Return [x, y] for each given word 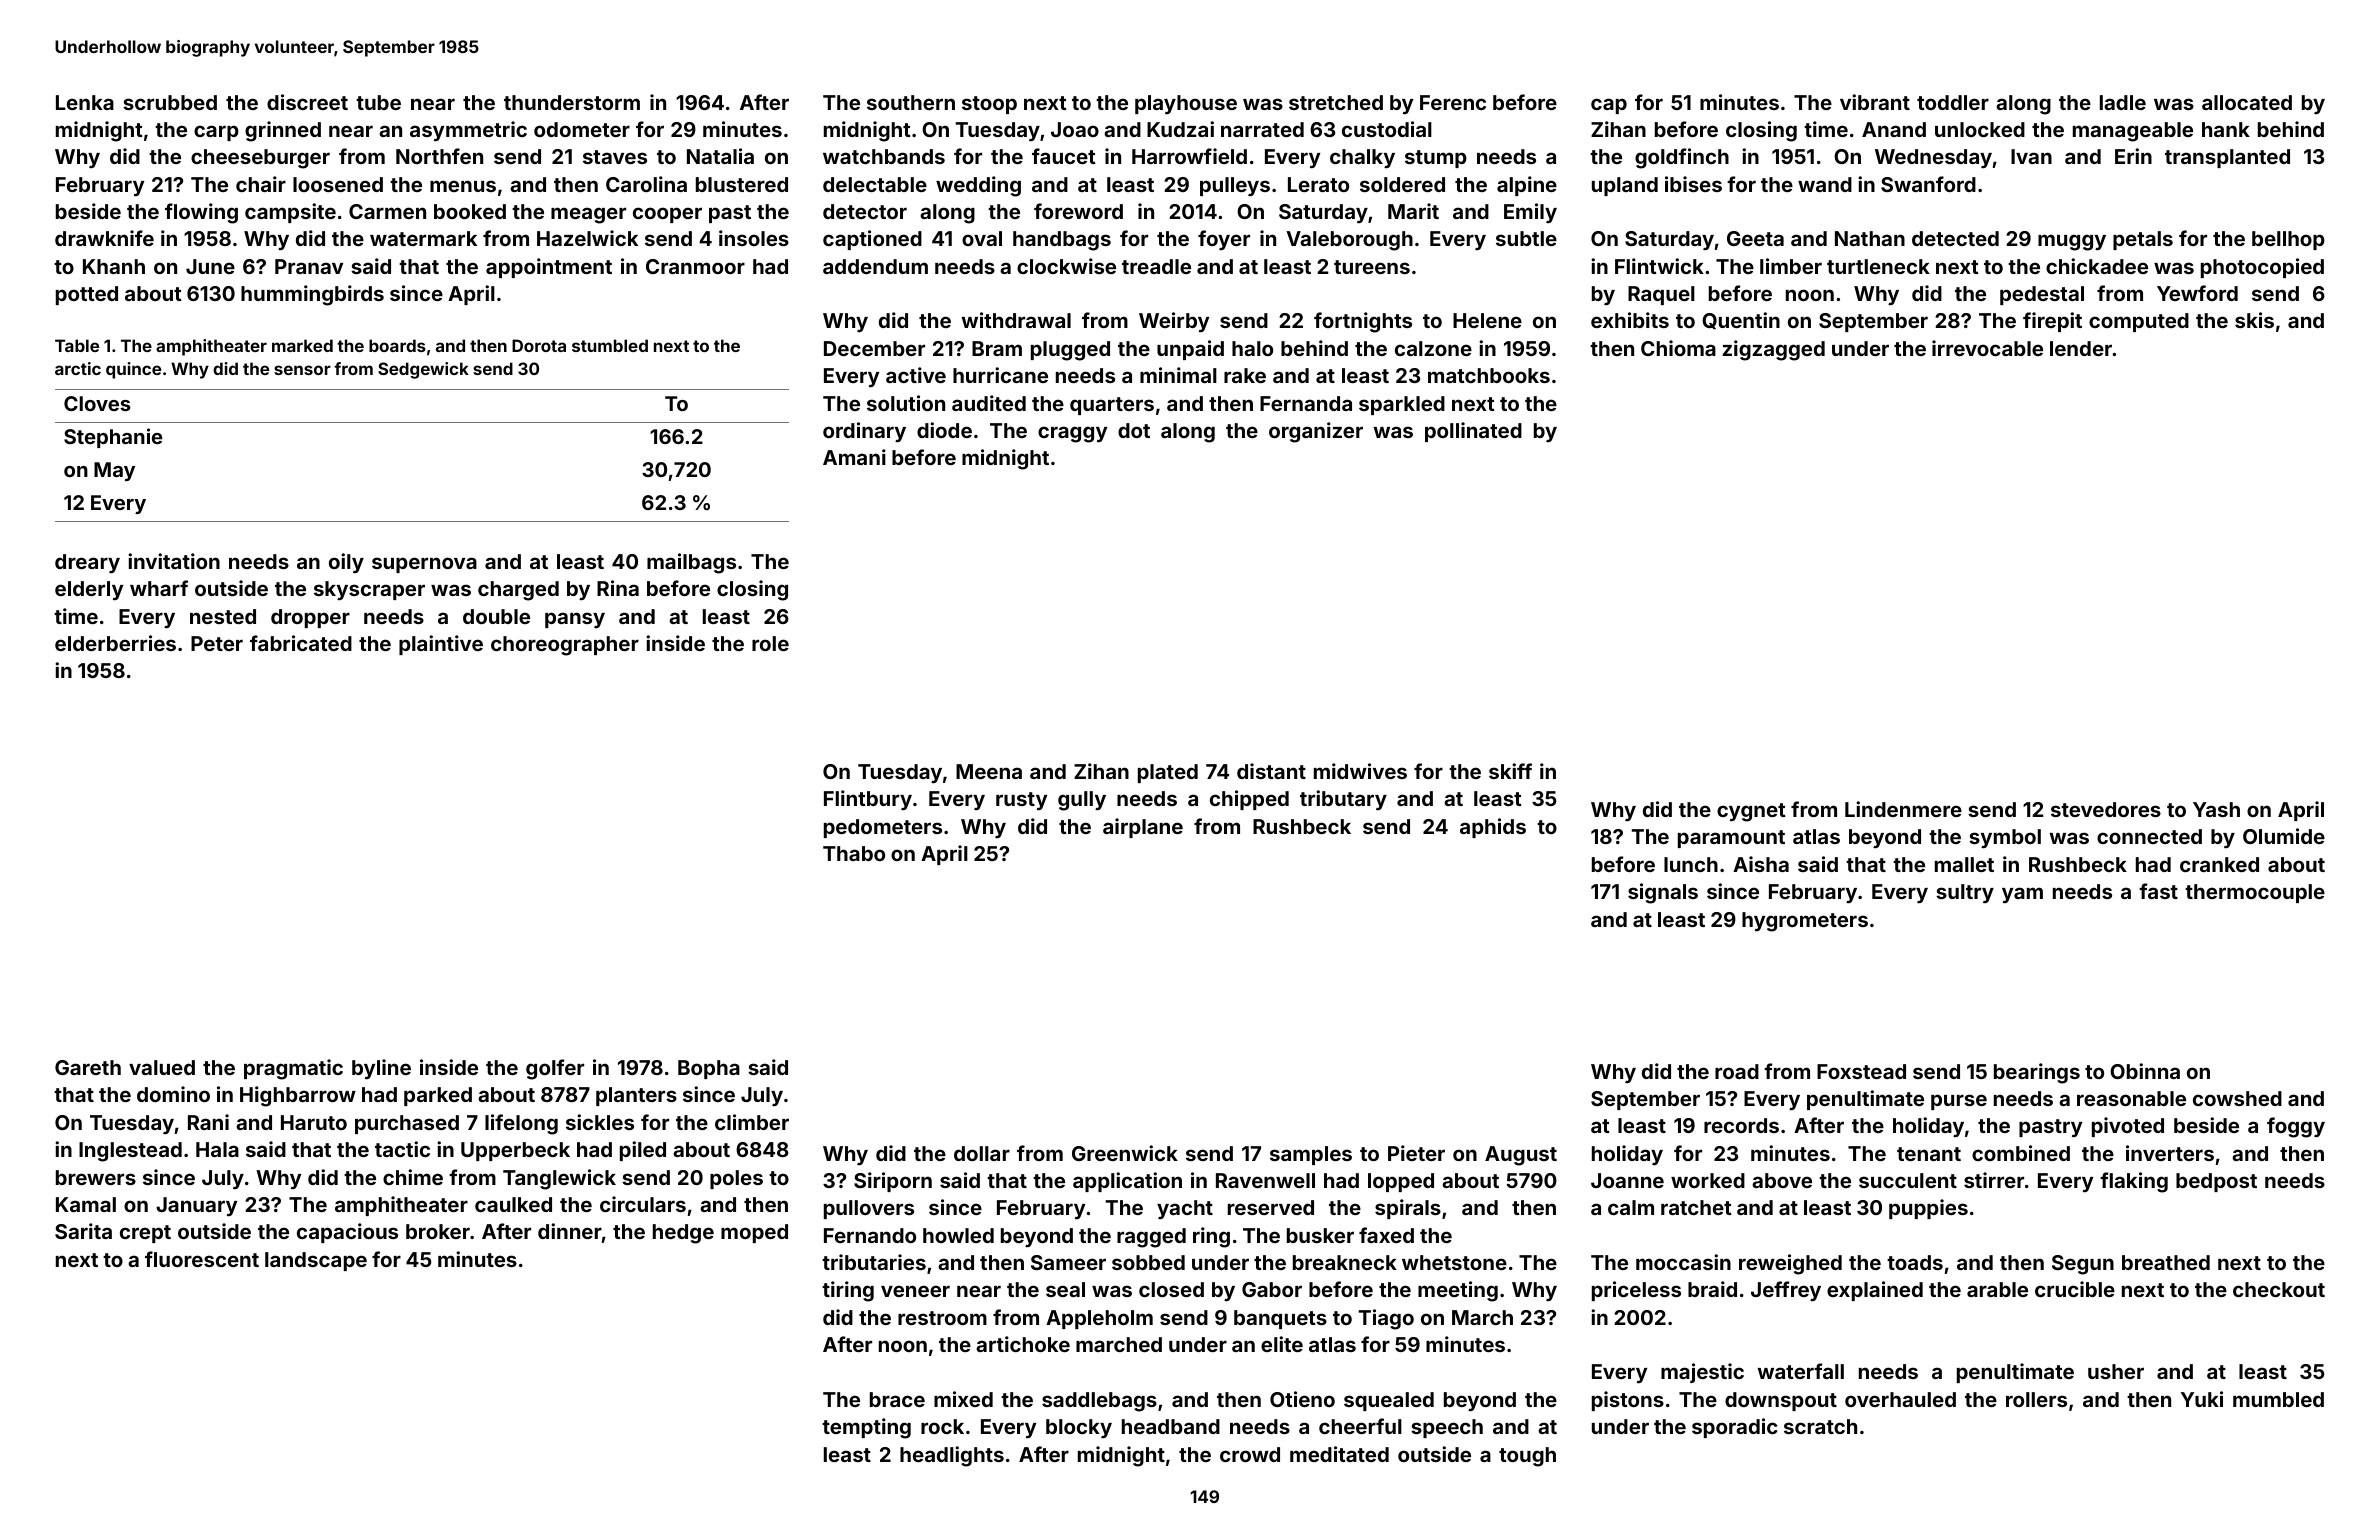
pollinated [1473, 432]
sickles [600, 1122]
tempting [866, 1428]
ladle [2123, 102]
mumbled [2278, 1399]
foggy [2296, 1127]
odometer [582, 129]
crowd [1250, 1454]
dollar [982, 1153]
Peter [217, 643]
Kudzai [1180, 129]
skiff [1510, 771]
